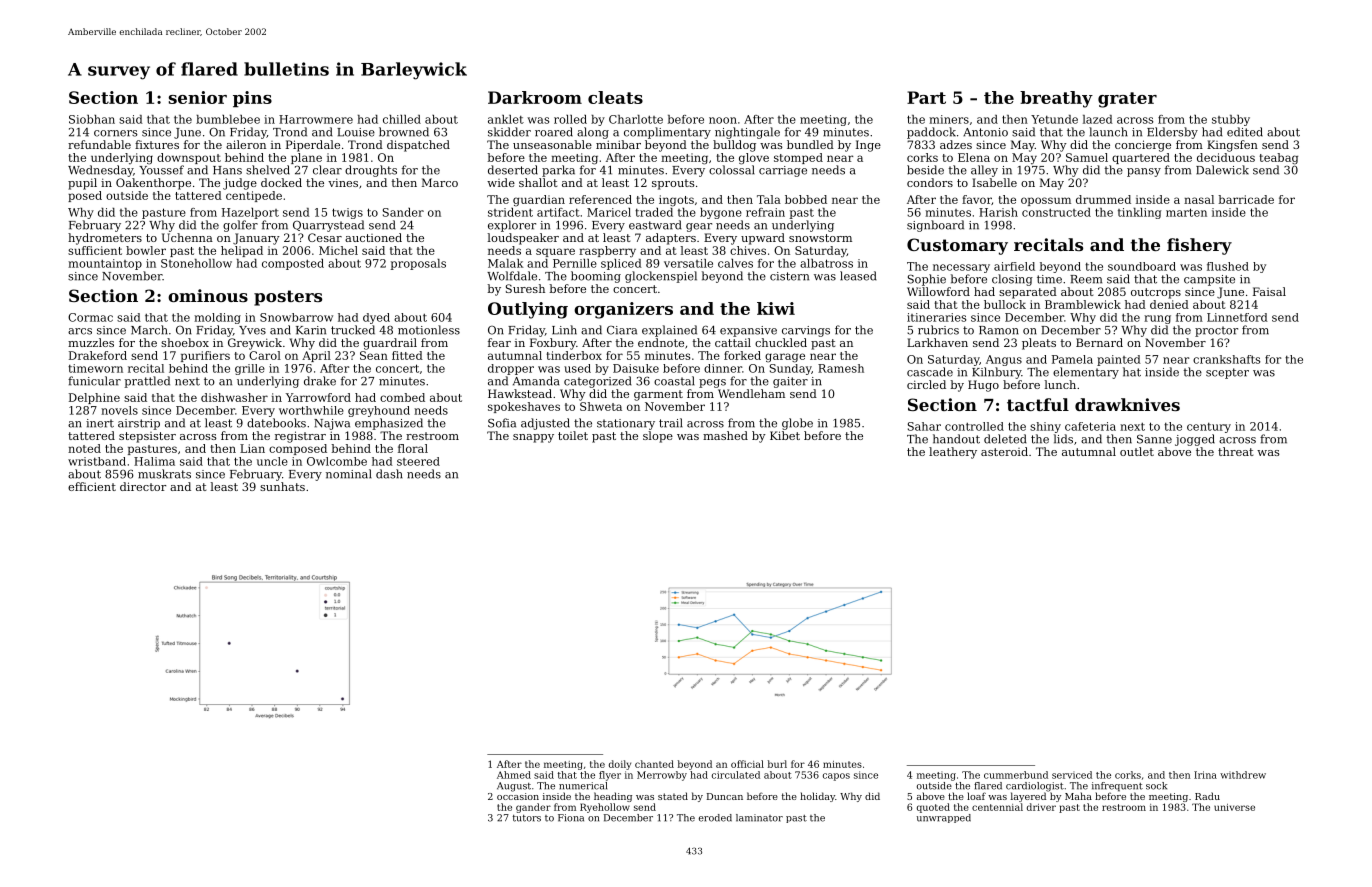 The height and width of the page is (887, 1372). What do you see at coordinates (1087, 157) in the page?
I see `Samuel` at bounding box center [1087, 157].
